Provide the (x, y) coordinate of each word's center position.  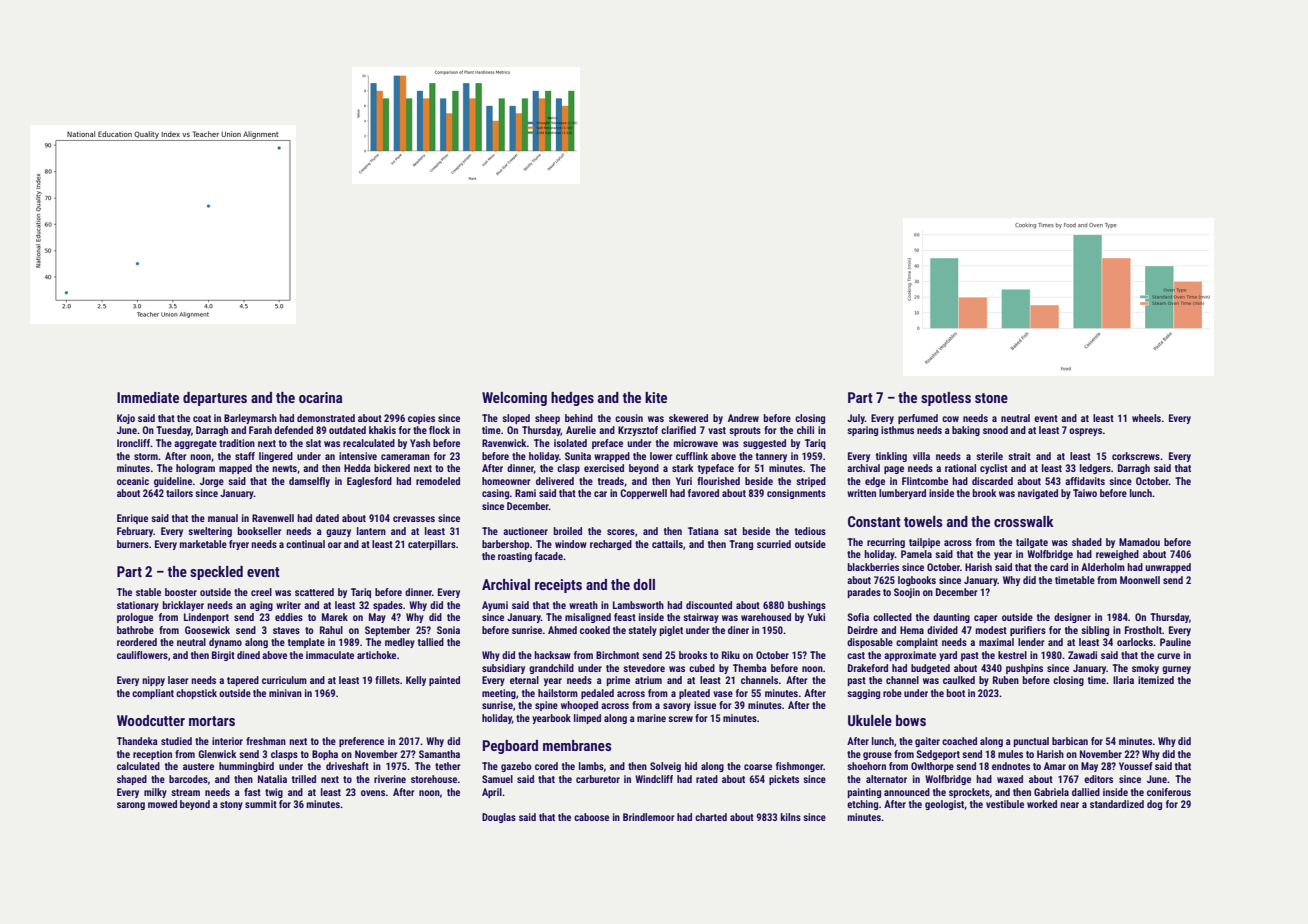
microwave (696, 443)
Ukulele (870, 720)
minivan (285, 693)
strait (1020, 456)
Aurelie (581, 430)
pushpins (1024, 669)
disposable (870, 643)
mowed (162, 804)
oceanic (133, 481)
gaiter (927, 742)
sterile (990, 456)
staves (286, 630)
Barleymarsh (250, 419)
